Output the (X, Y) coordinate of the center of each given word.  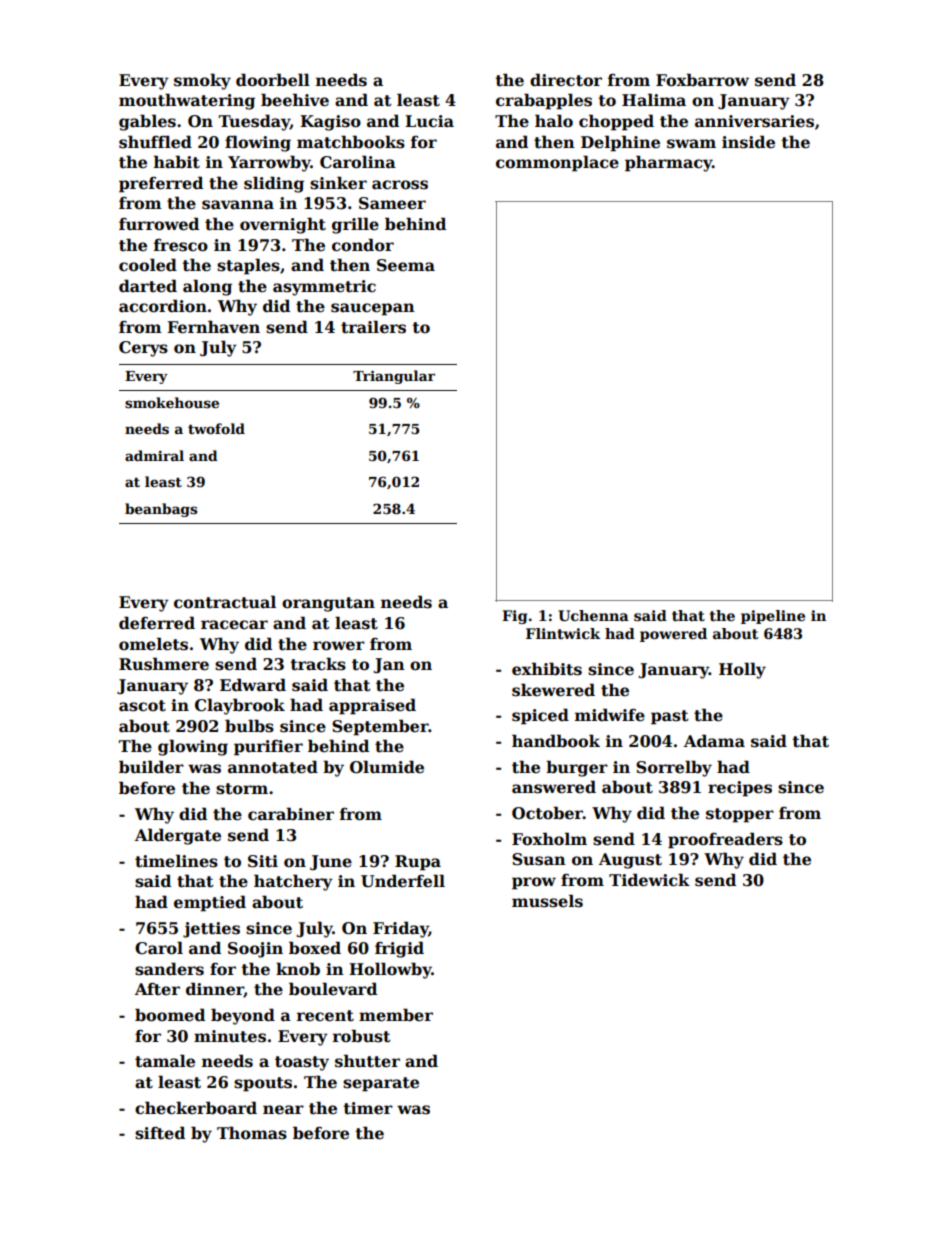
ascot (142, 706)
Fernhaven (213, 327)
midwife (610, 715)
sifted (160, 1133)
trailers (373, 327)
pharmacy (668, 163)
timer (368, 1108)
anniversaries (754, 121)
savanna (238, 205)
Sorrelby (674, 768)
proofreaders (725, 840)
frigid (399, 949)
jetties (211, 930)
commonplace (557, 163)
